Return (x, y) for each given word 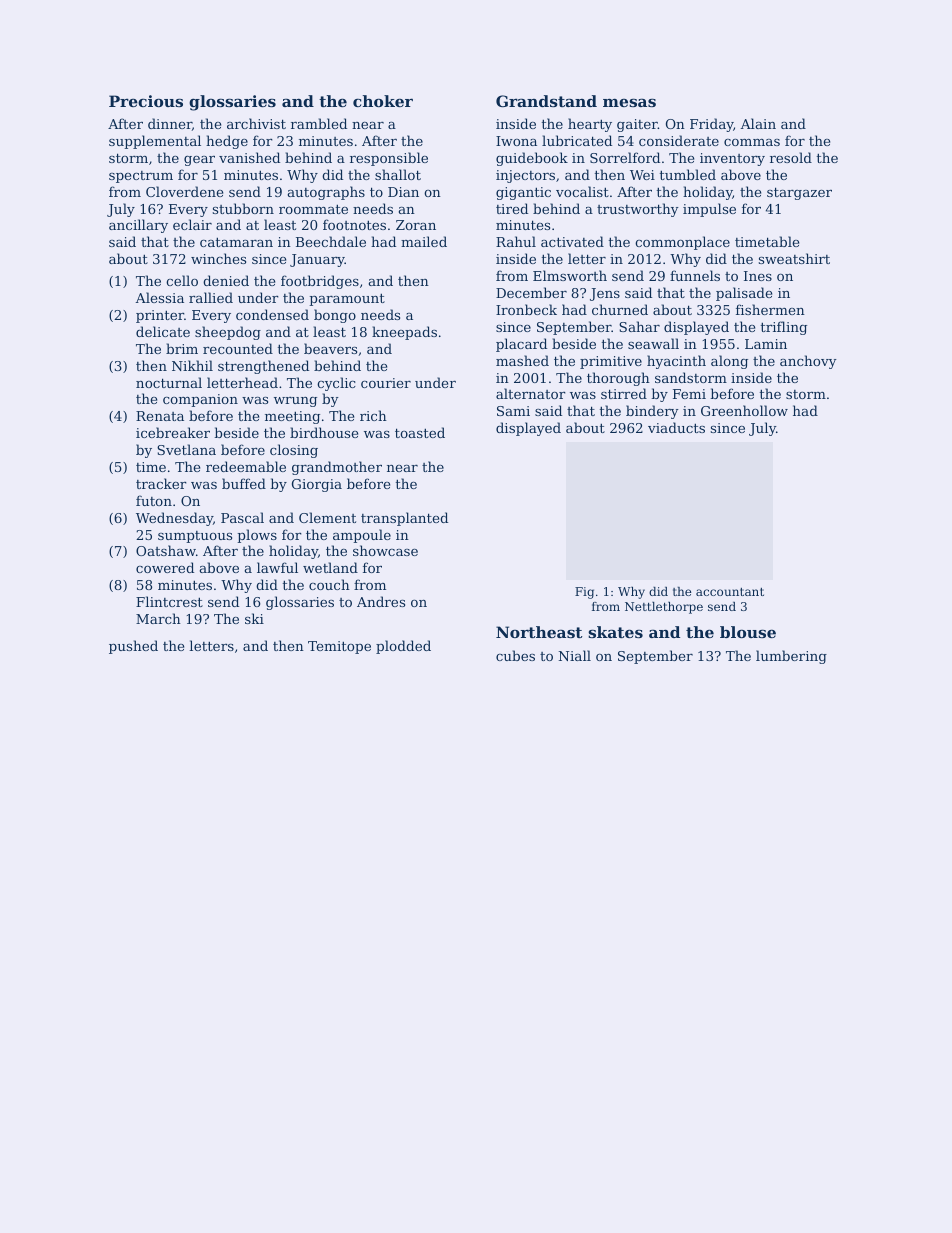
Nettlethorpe (664, 608)
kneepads (404, 333)
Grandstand (546, 101)
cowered (165, 567)
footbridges (320, 282)
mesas (629, 102)
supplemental (155, 142)
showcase (385, 550)
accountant (730, 592)
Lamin (766, 344)
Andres (381, 601)
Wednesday (174, 519)
